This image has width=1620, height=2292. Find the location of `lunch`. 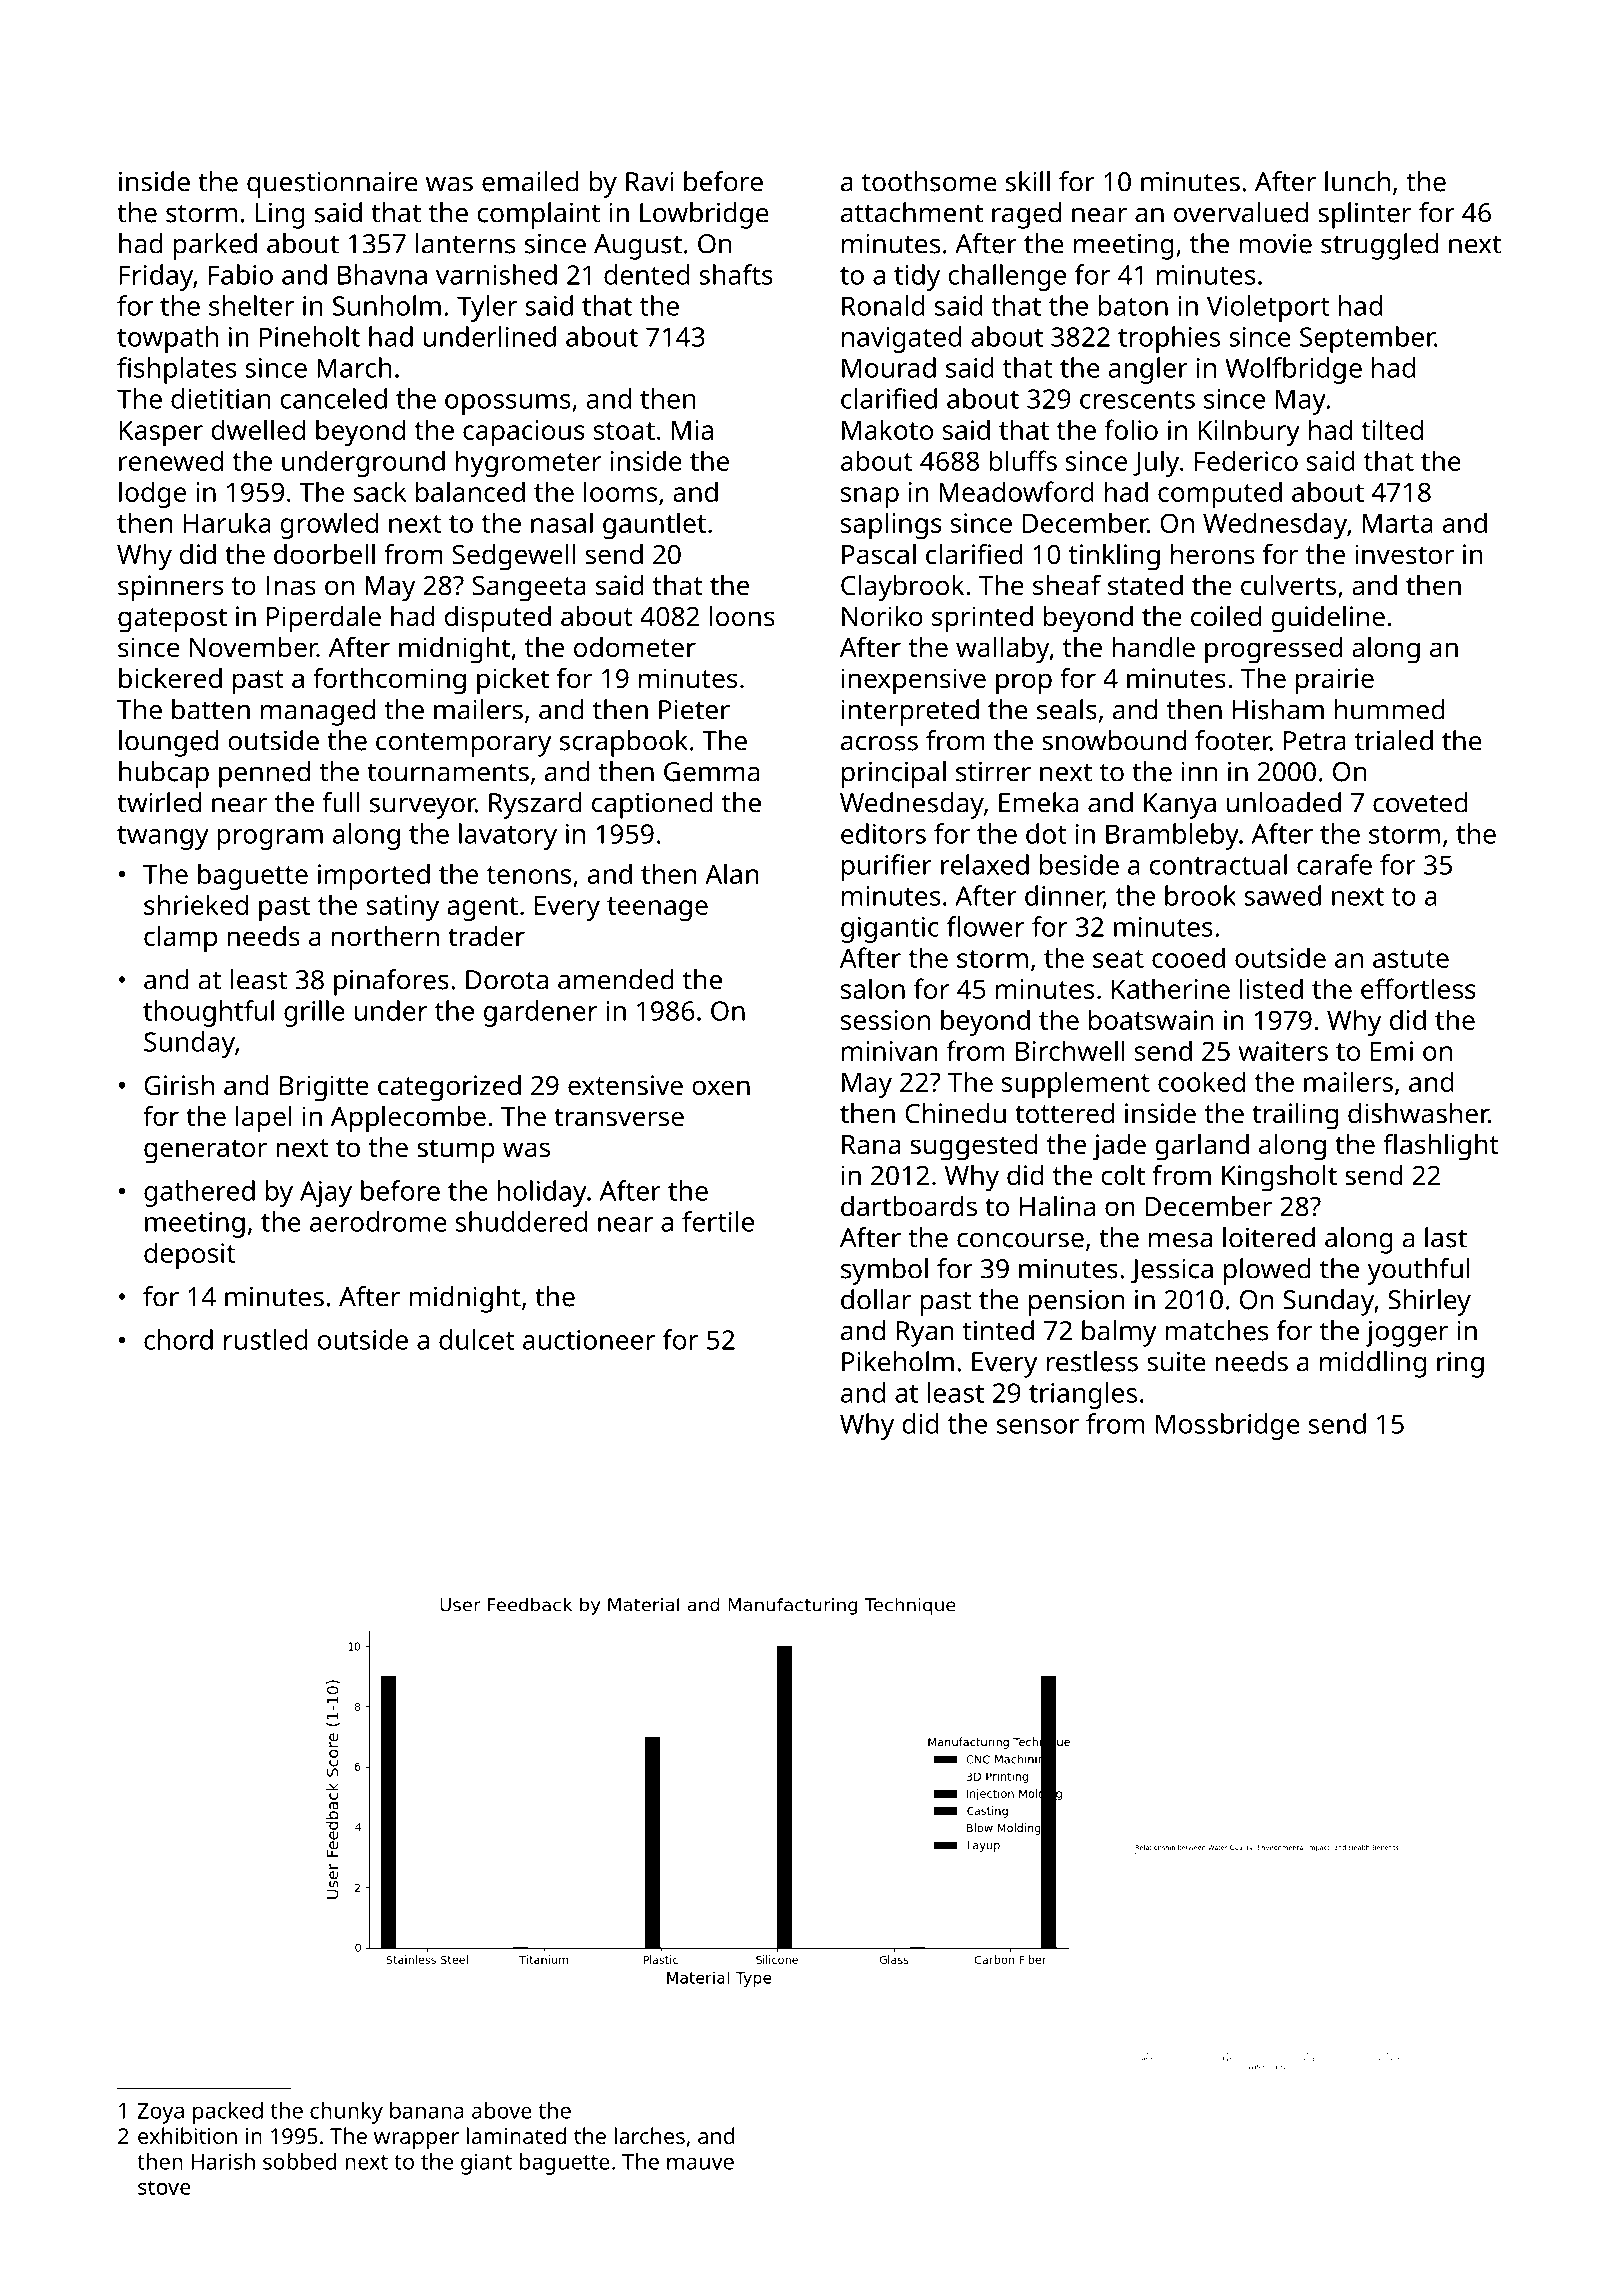

lunch is located at coordinates (1357, 181).
